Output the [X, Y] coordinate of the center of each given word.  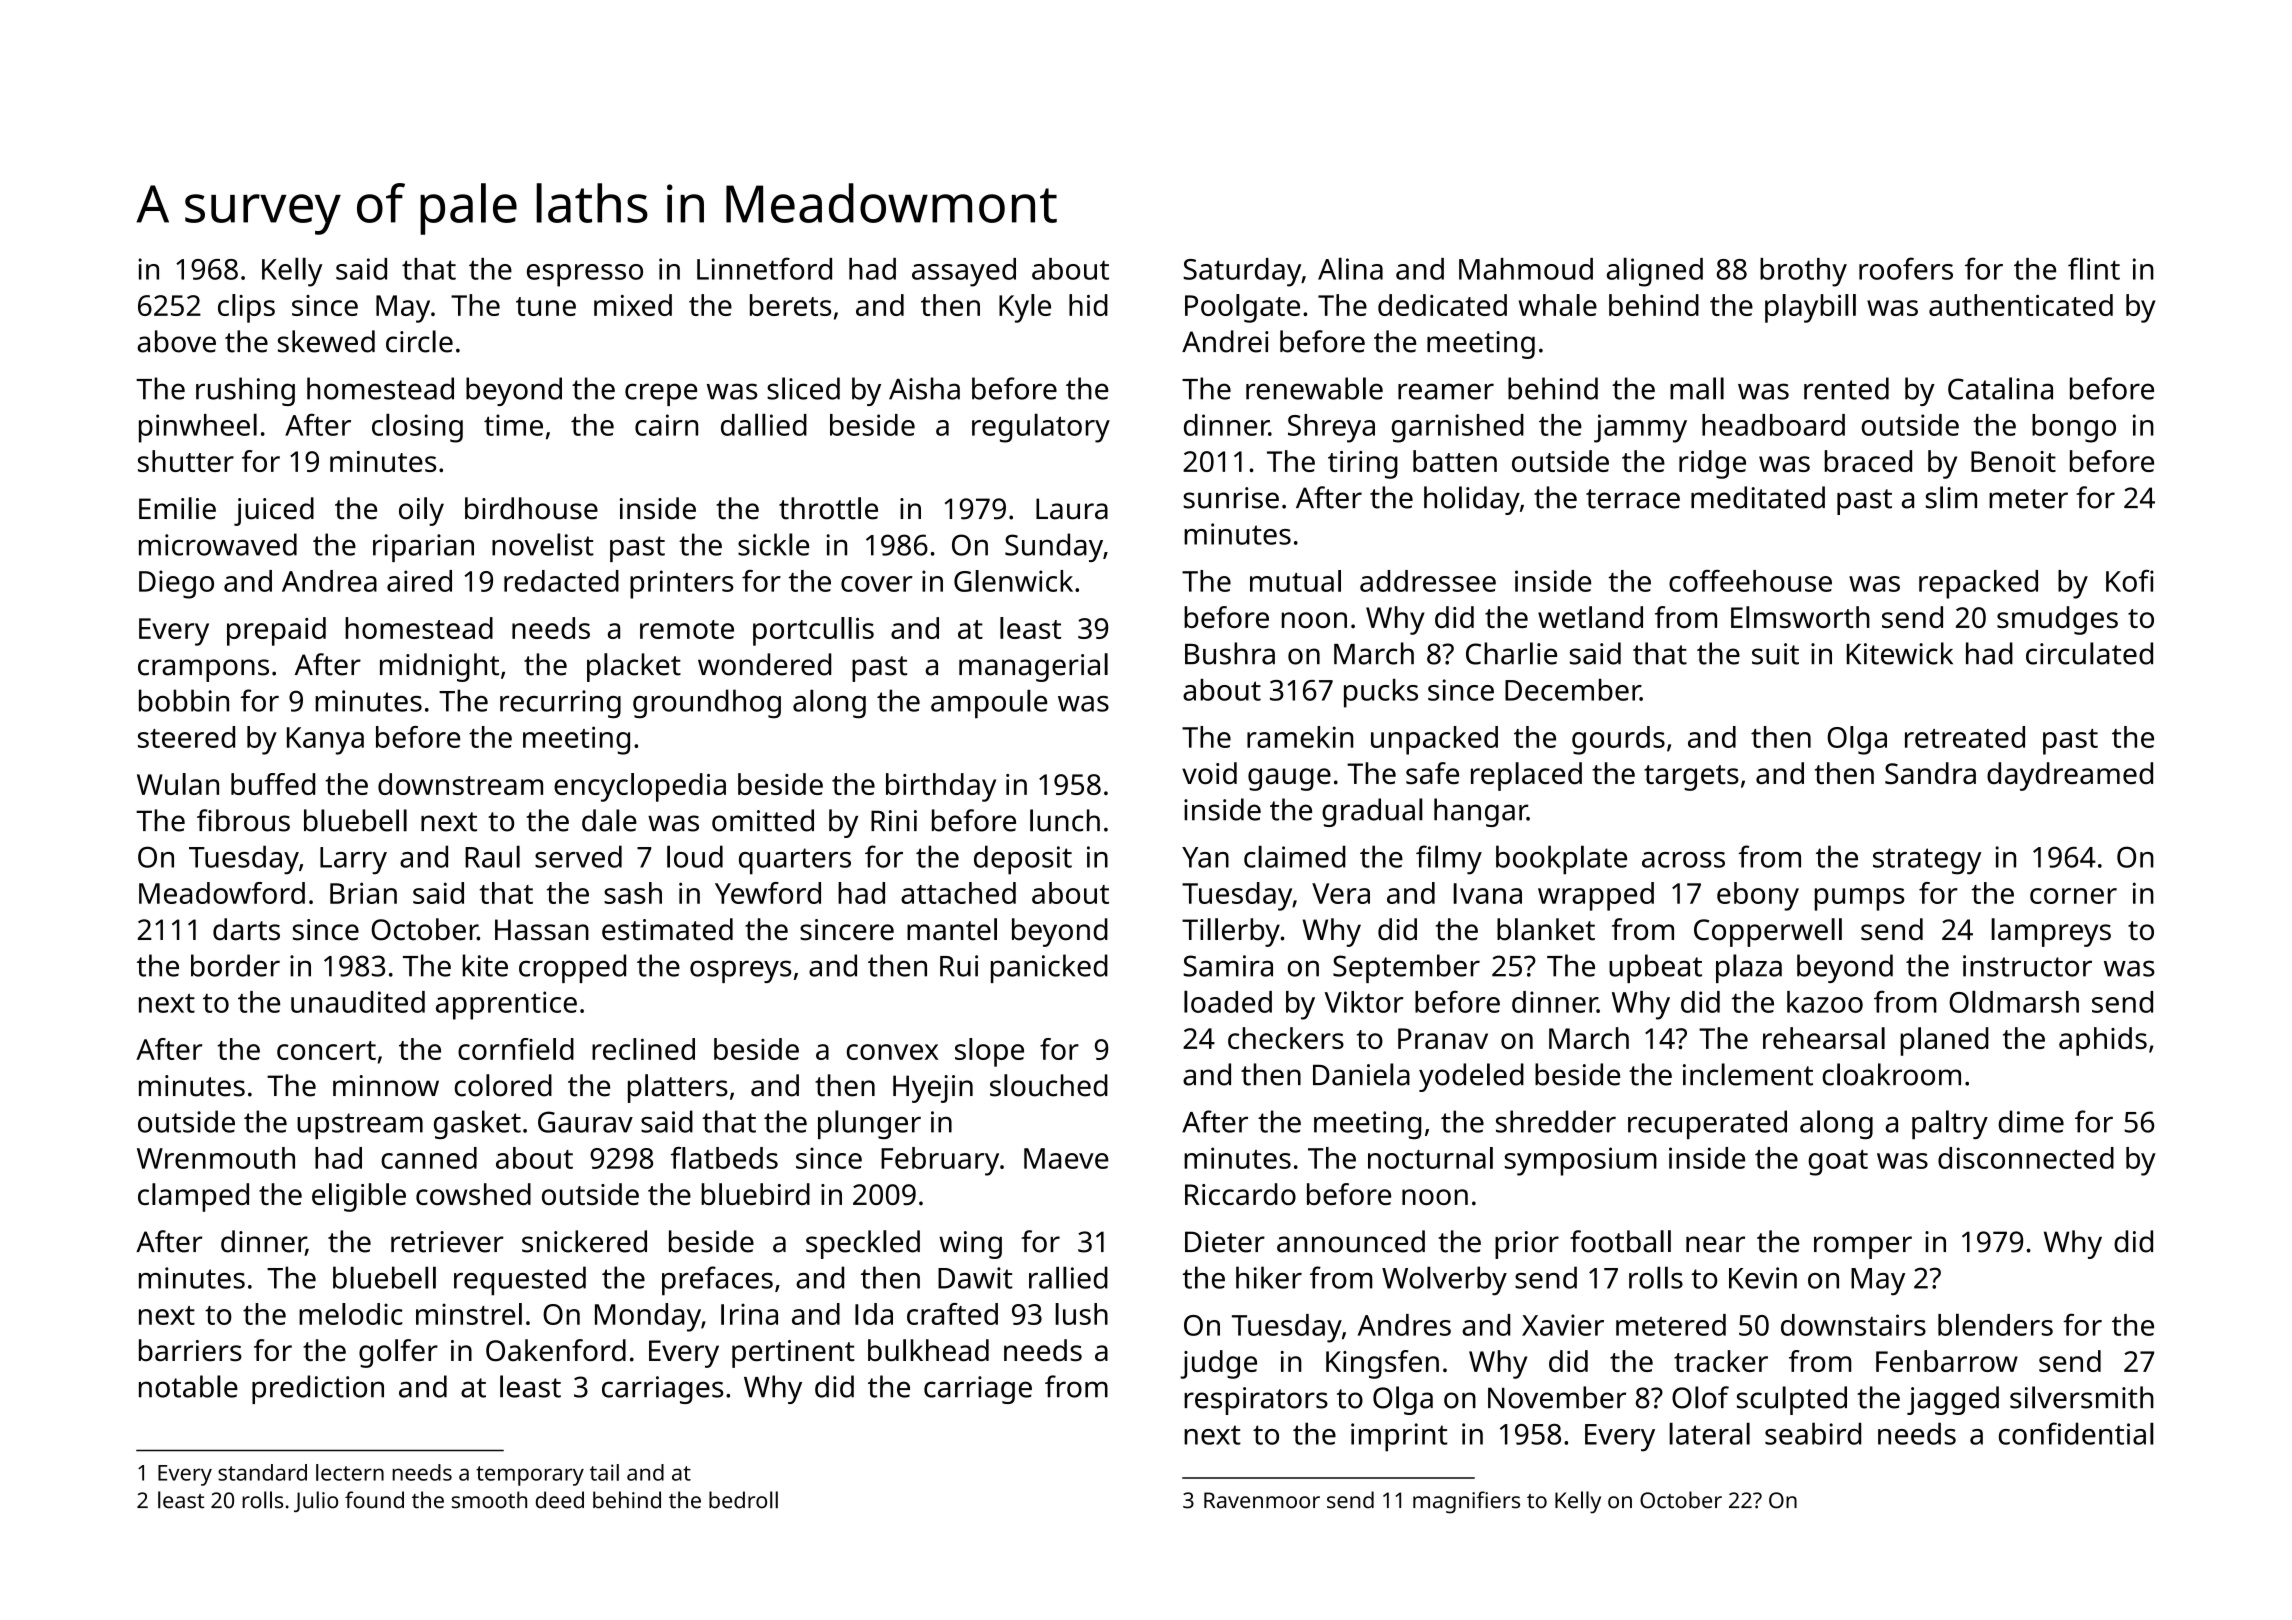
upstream [360, 1126]
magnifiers [1466, 1502]
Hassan [542, 930]
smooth [489, 1500]
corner [2073, 896]
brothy [1803, 272]
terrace [1633, 499]
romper [1863, 1247]
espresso [585, 275]
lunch [1065, 820]
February [940, 1161]
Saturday [1242, 272]
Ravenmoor [1262, 1500]
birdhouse [531, 508]
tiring [1363, 465]
